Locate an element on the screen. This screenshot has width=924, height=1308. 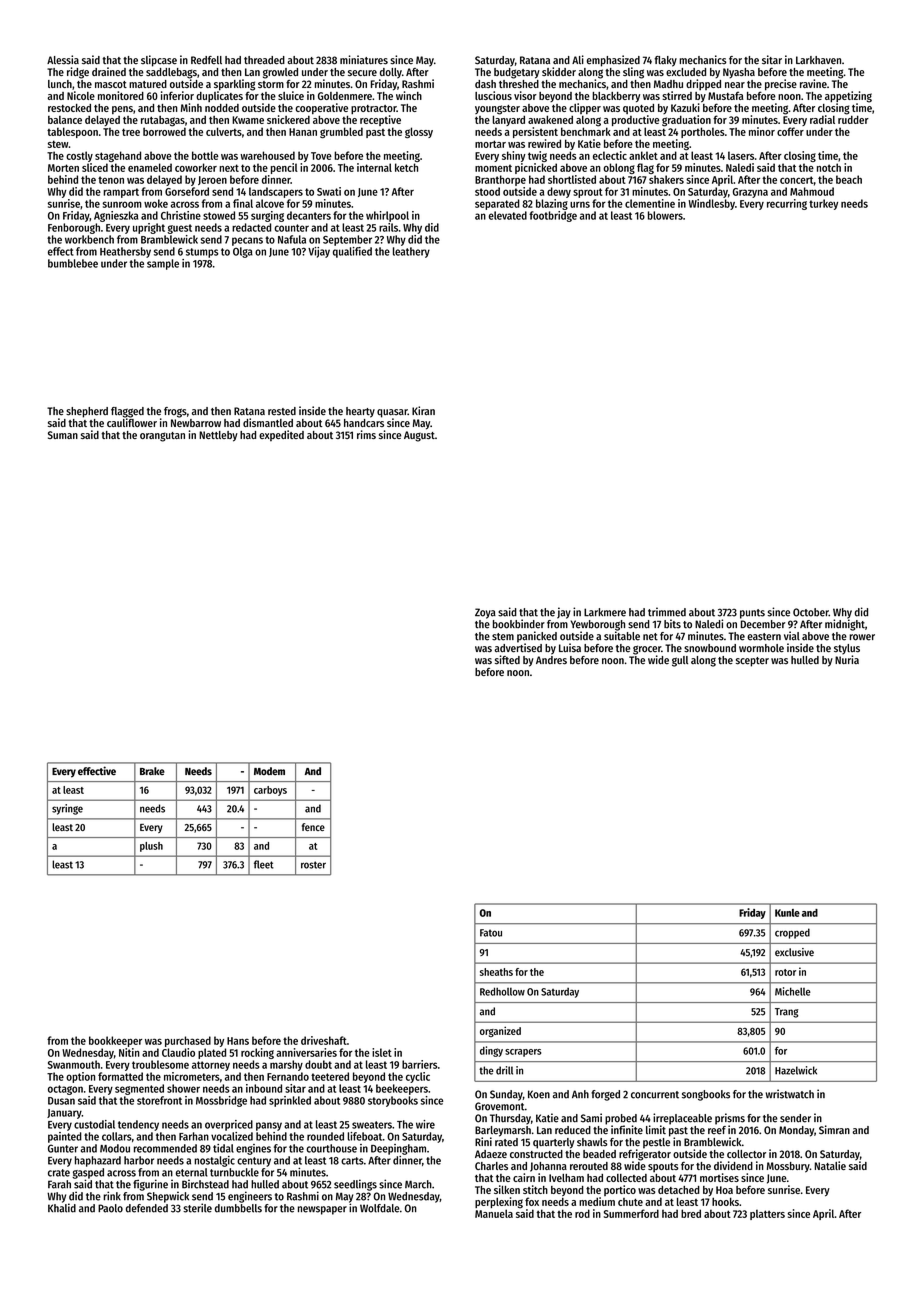
decanters is located at coordinates (309, 215).
